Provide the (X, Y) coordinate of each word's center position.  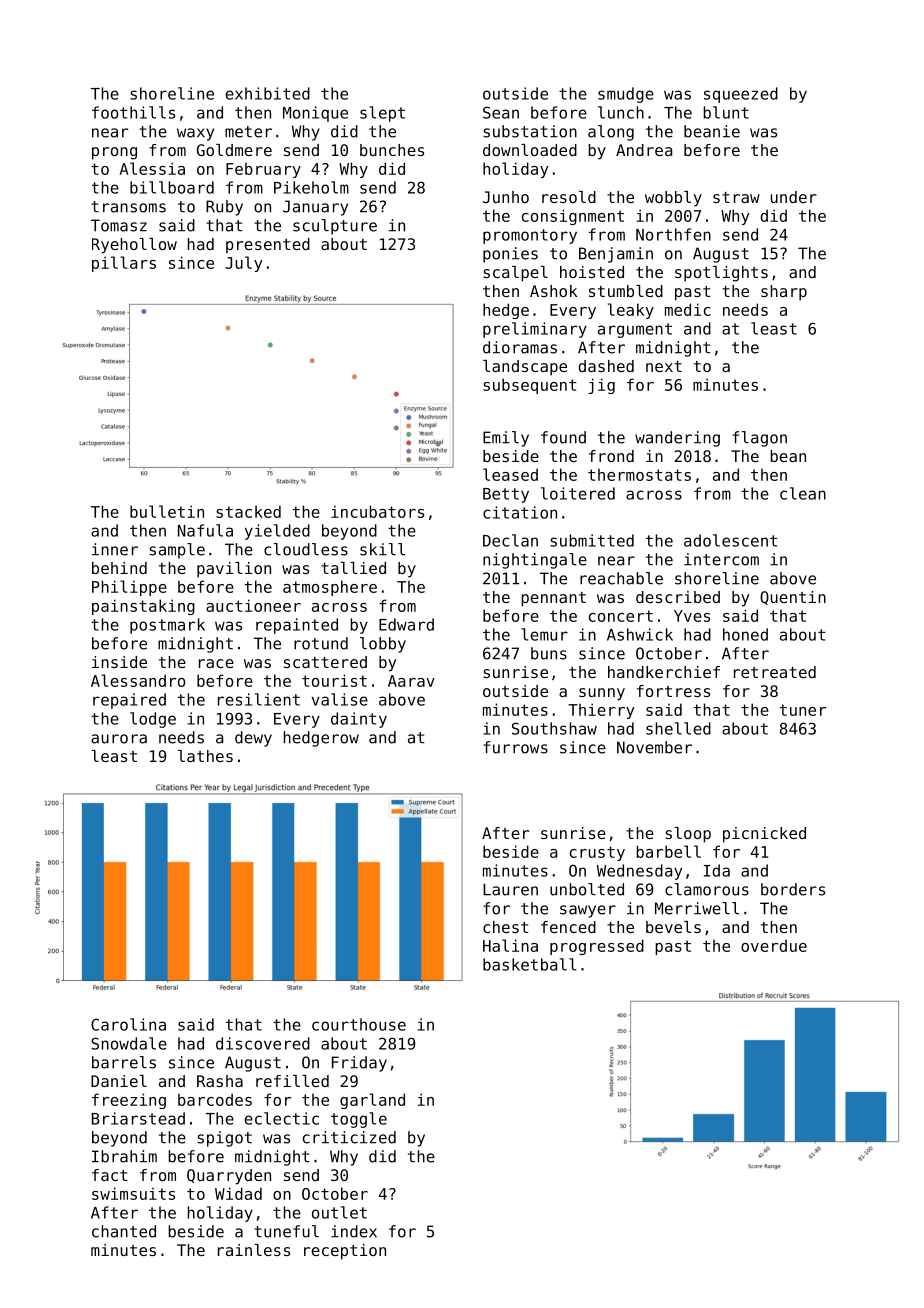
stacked (248, 511)
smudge (626, 95)
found (563, 437)
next (664, 366)
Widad (238, 1193)
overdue (774, 945)
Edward (406, 624)
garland (372, 1101)
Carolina (128, 1024)
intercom (721, 559)
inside (119, 662)
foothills (133, 112)
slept (382, 114)
